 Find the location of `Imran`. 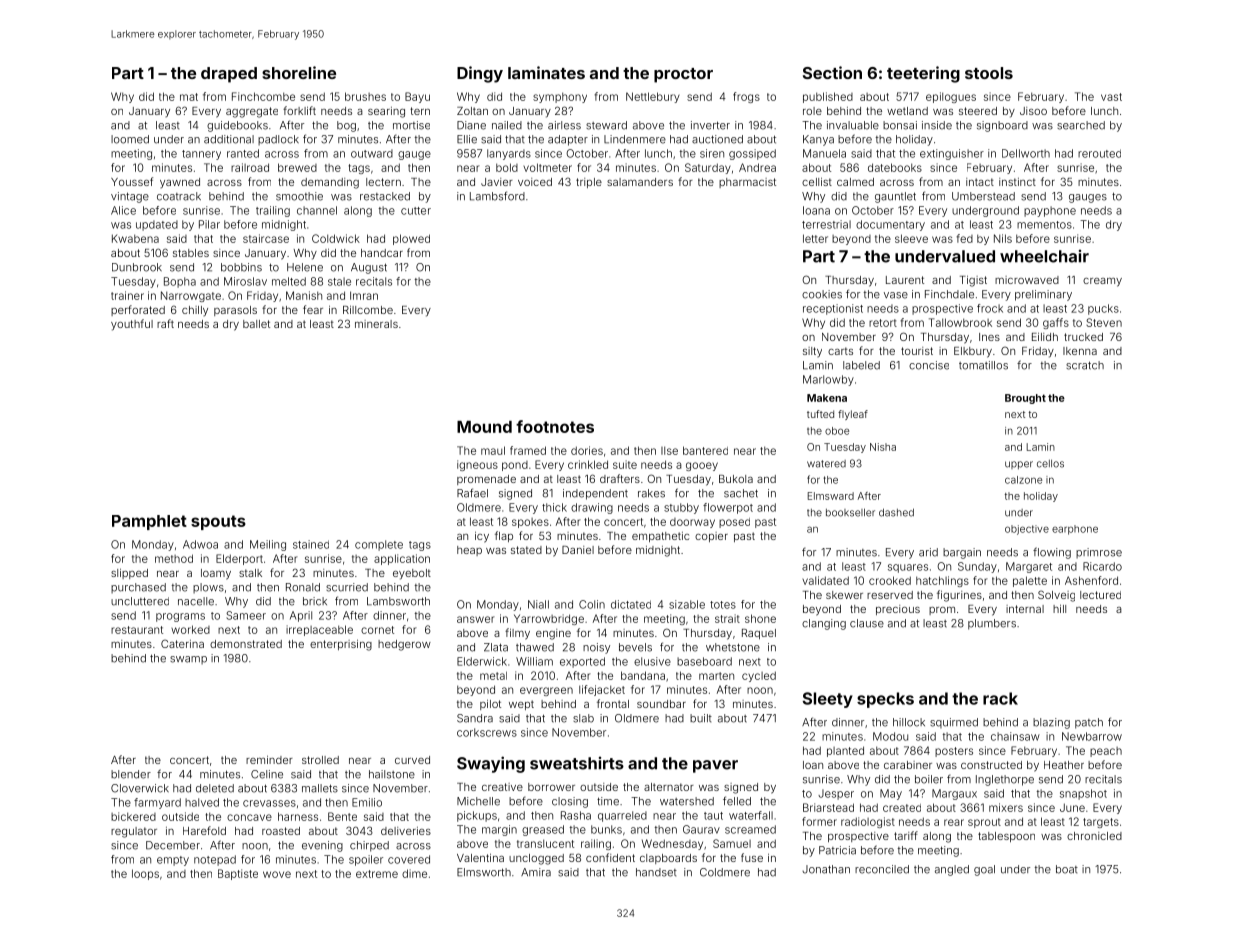

Imran is located at coordinates (364, 295).
